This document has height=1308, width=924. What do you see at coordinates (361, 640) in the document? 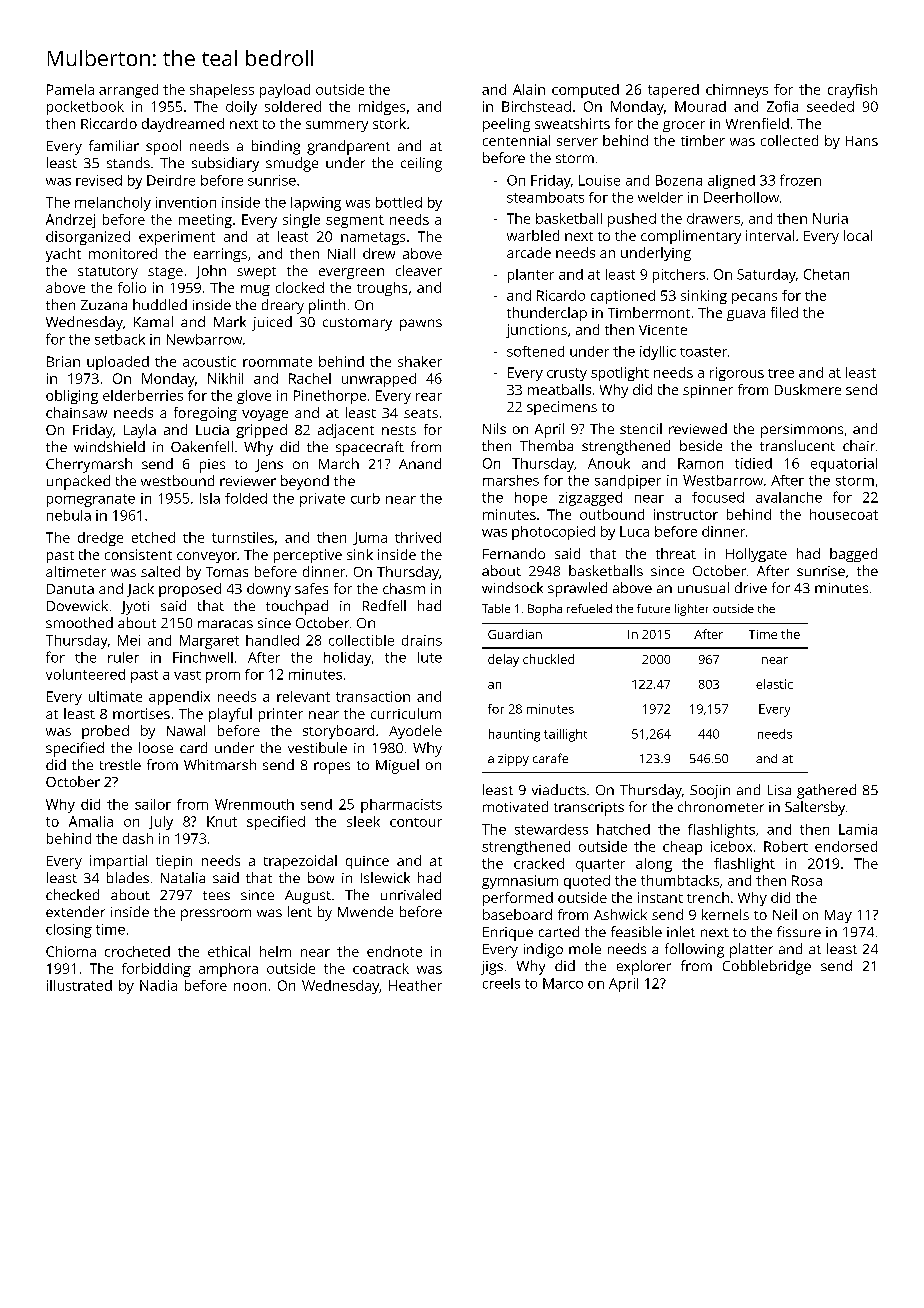
I see `collectible` at bounding box center [361, 640].
